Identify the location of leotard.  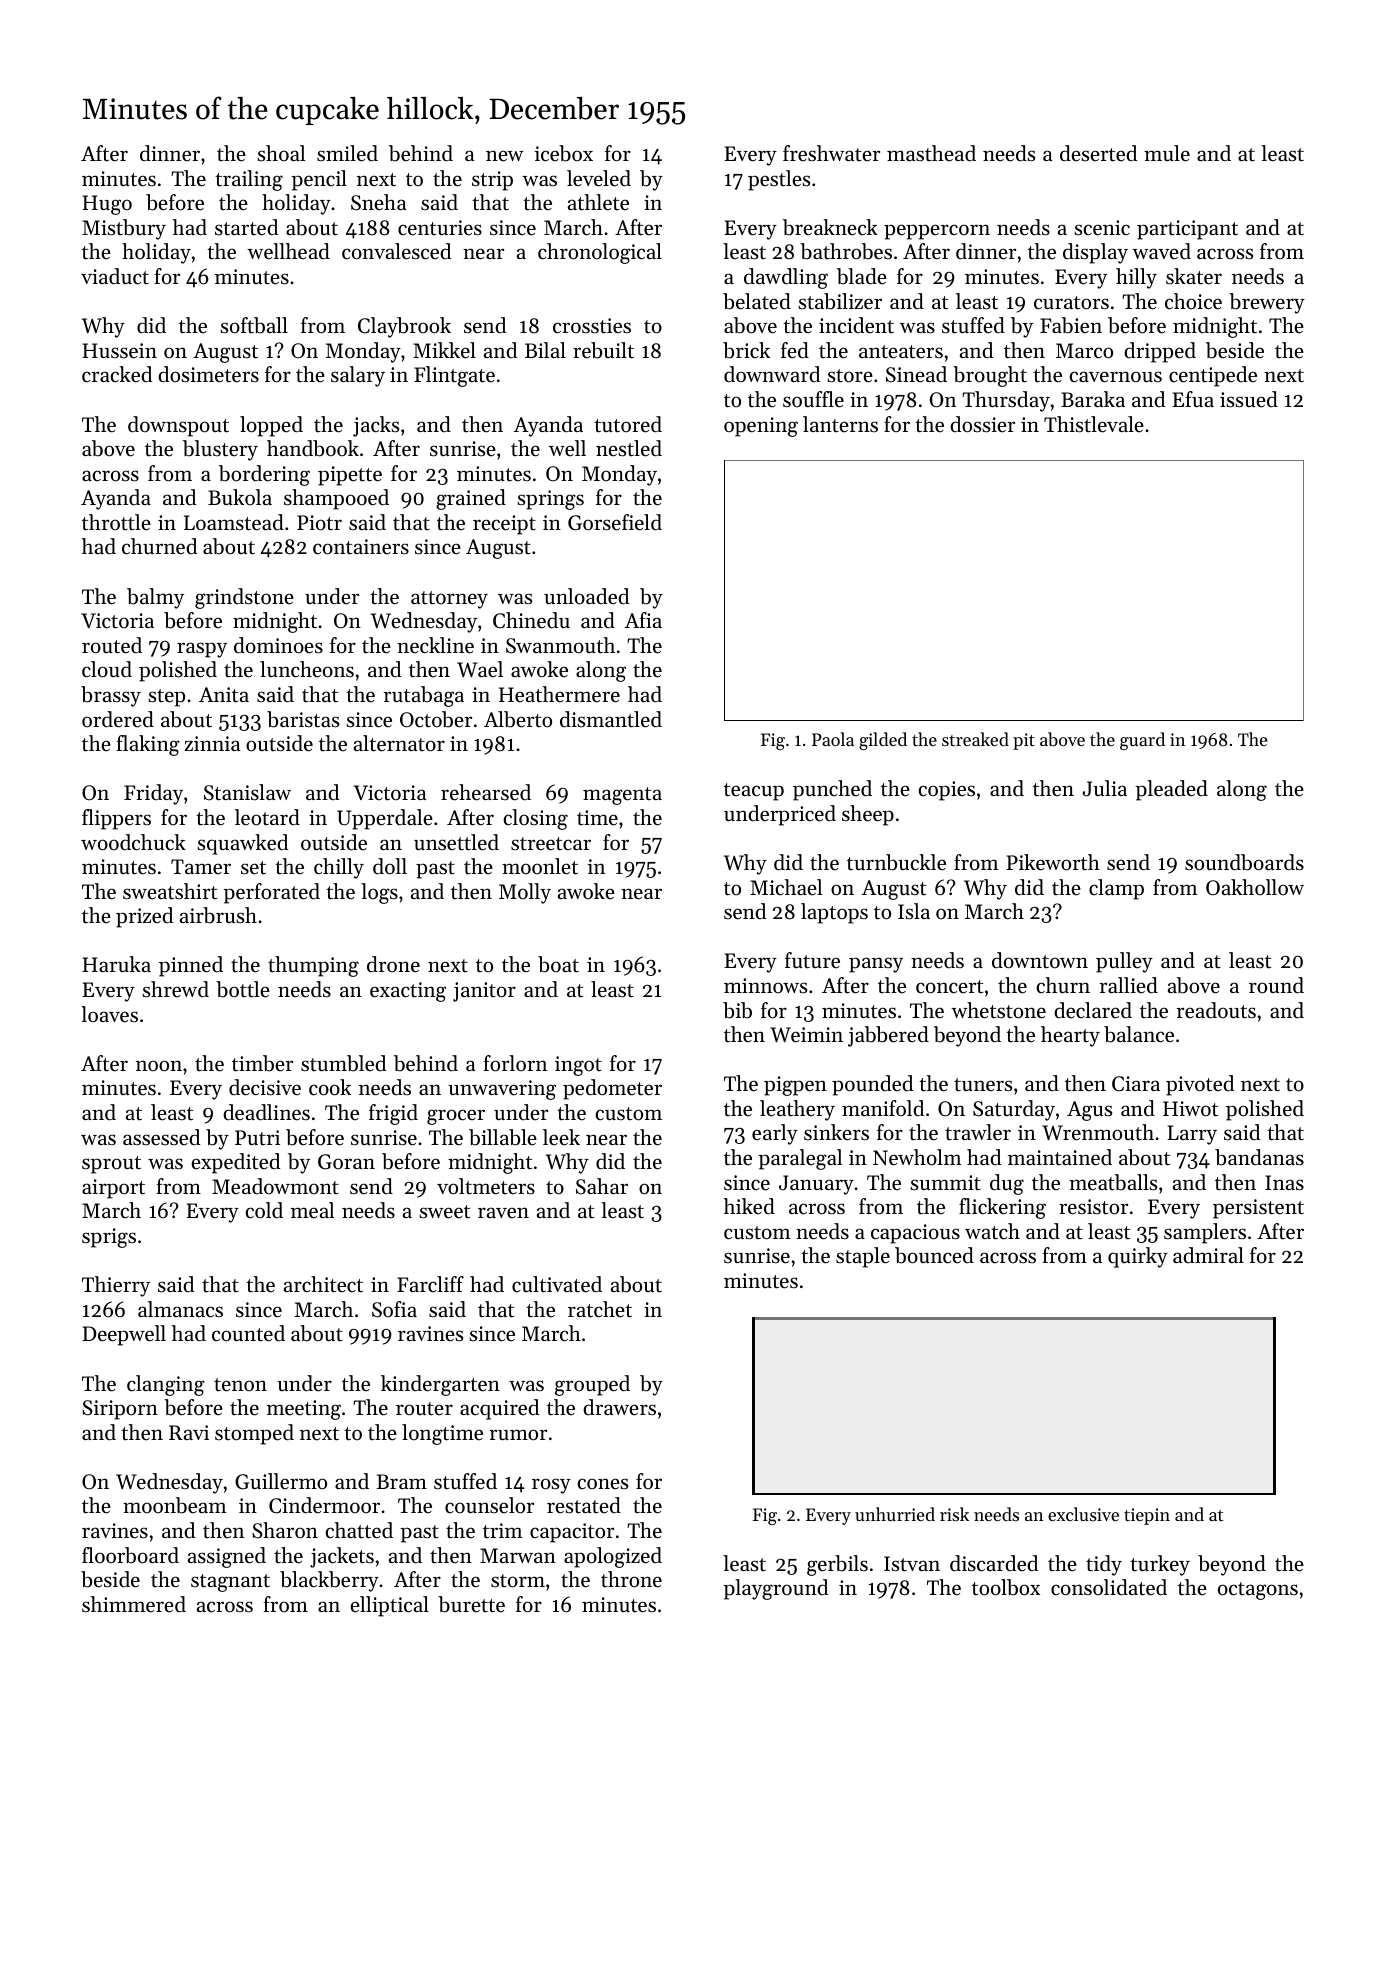
(267, 817).
